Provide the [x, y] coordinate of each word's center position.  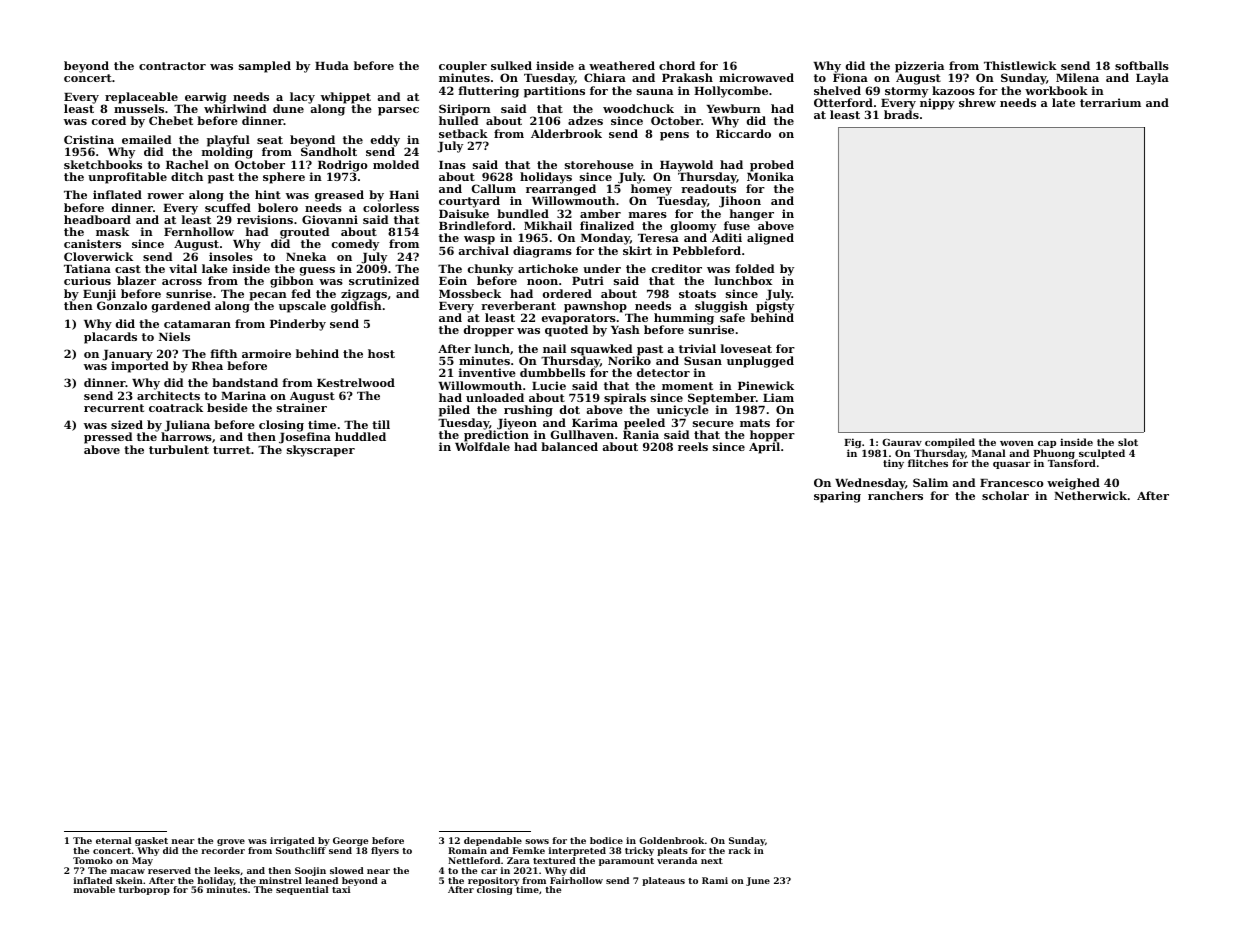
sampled [265, 67]
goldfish [356, 307]
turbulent [179, 449]
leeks [227, 870]
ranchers [895, 495]
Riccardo [743, 133]
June [758, 881]
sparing [837, 497]
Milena [1077, 77]
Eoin [453, 280]
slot [1128, 442]
